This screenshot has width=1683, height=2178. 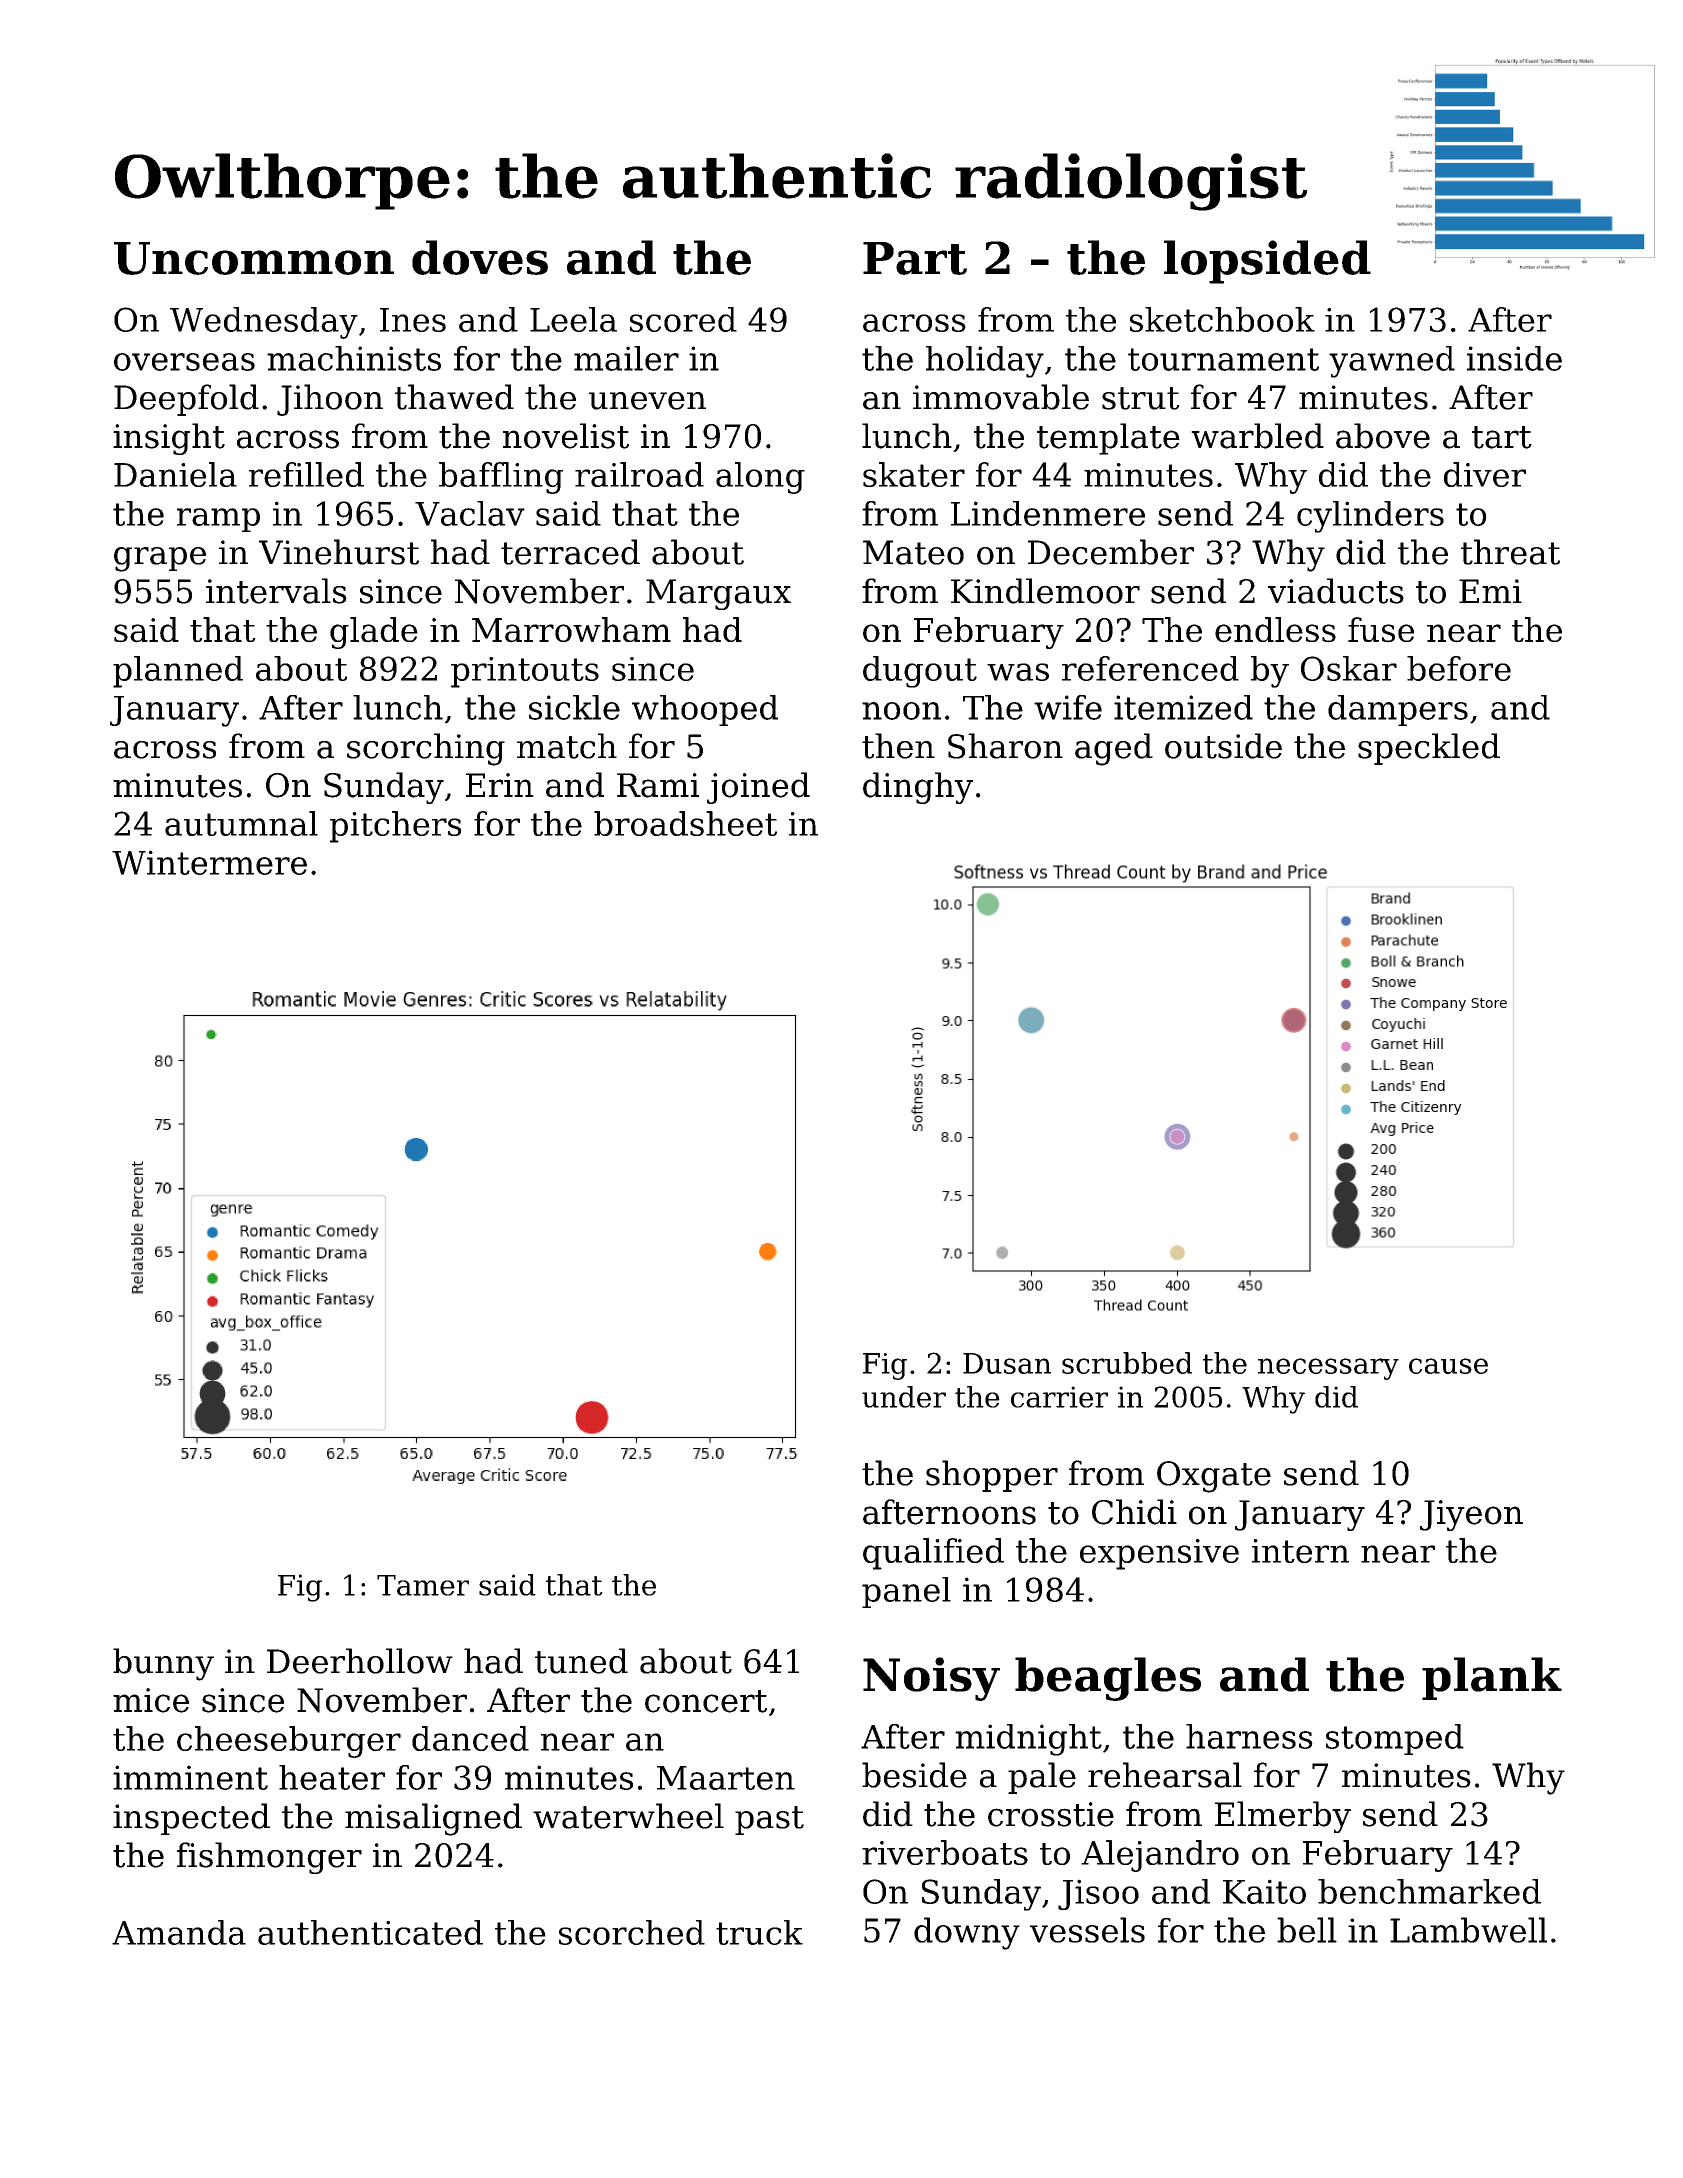 What do you see at coordinates (1429, 749) in the screenshot?
I see `speckled` at bounding box center [1429, 749].
